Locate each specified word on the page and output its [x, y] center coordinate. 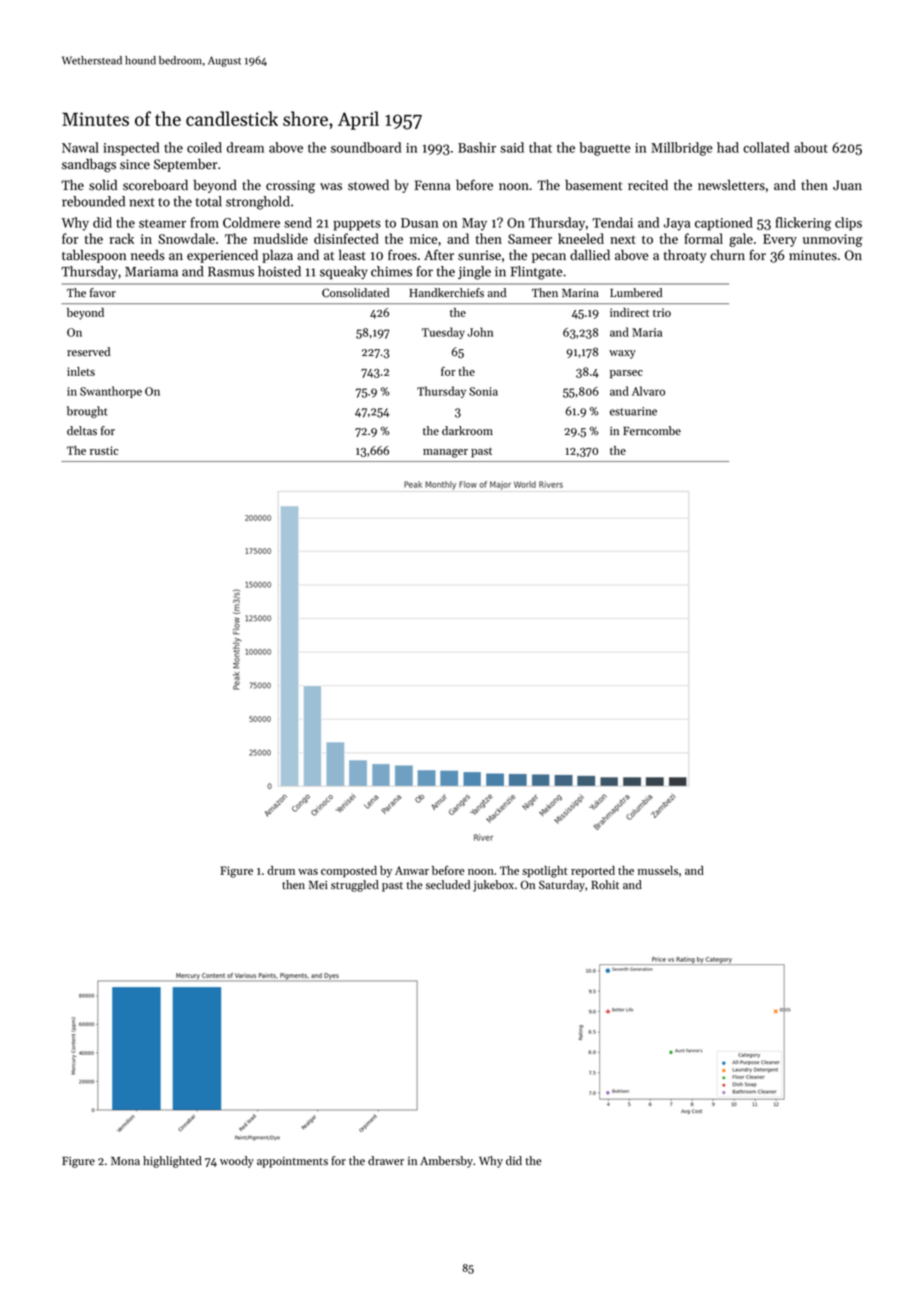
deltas [82, 431]
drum [281, 870]
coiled [204, 147]
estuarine [633, 411]
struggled [355, 886]
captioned [724, 224]
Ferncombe [652, 431]
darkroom [467, 430]
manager [445, 453]
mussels [658, 870]
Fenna [432, 185]
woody [237, 1162]
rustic [104, 450]
